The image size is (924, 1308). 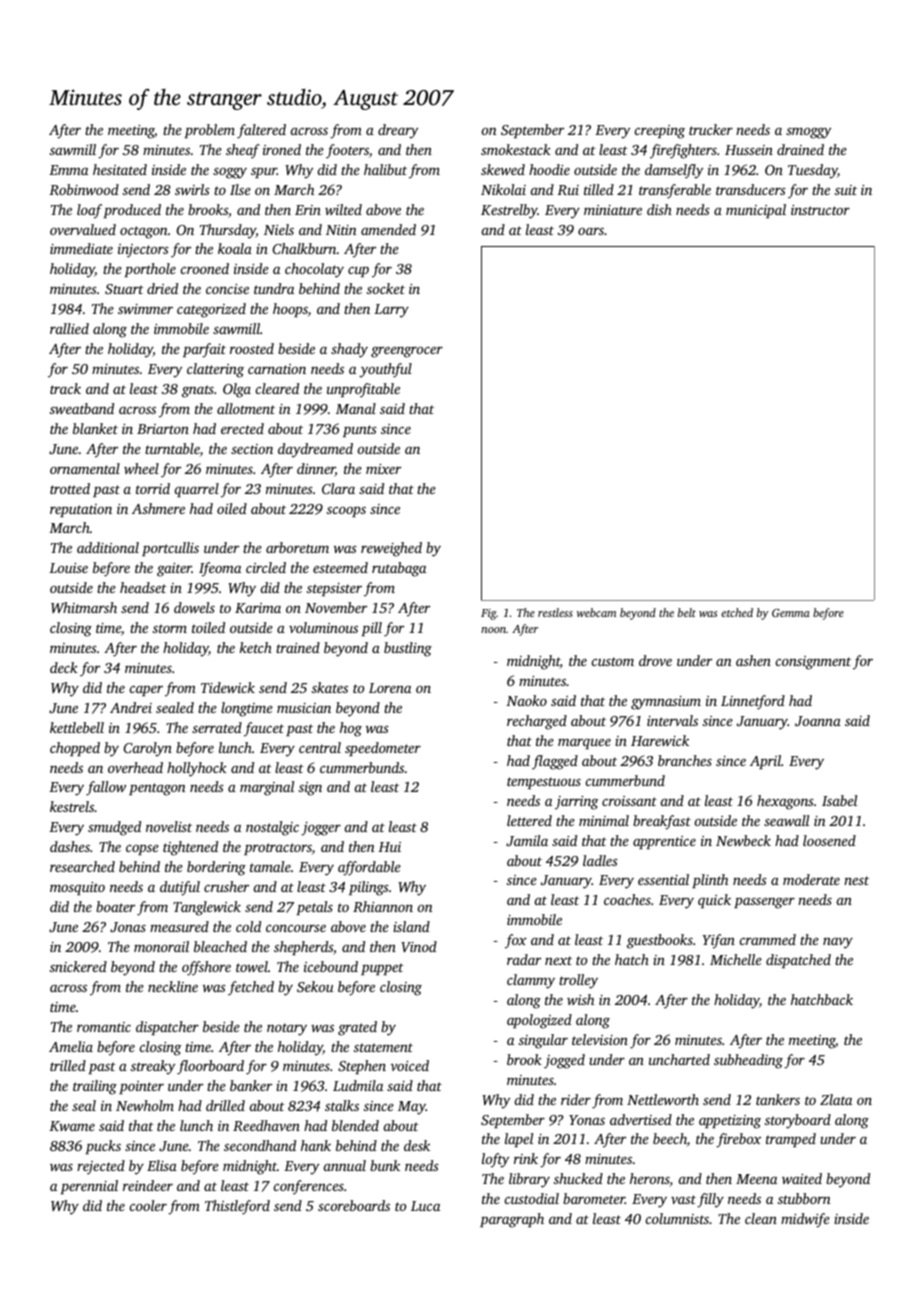 I want to click on dreary, so click(x=398, y=131).
